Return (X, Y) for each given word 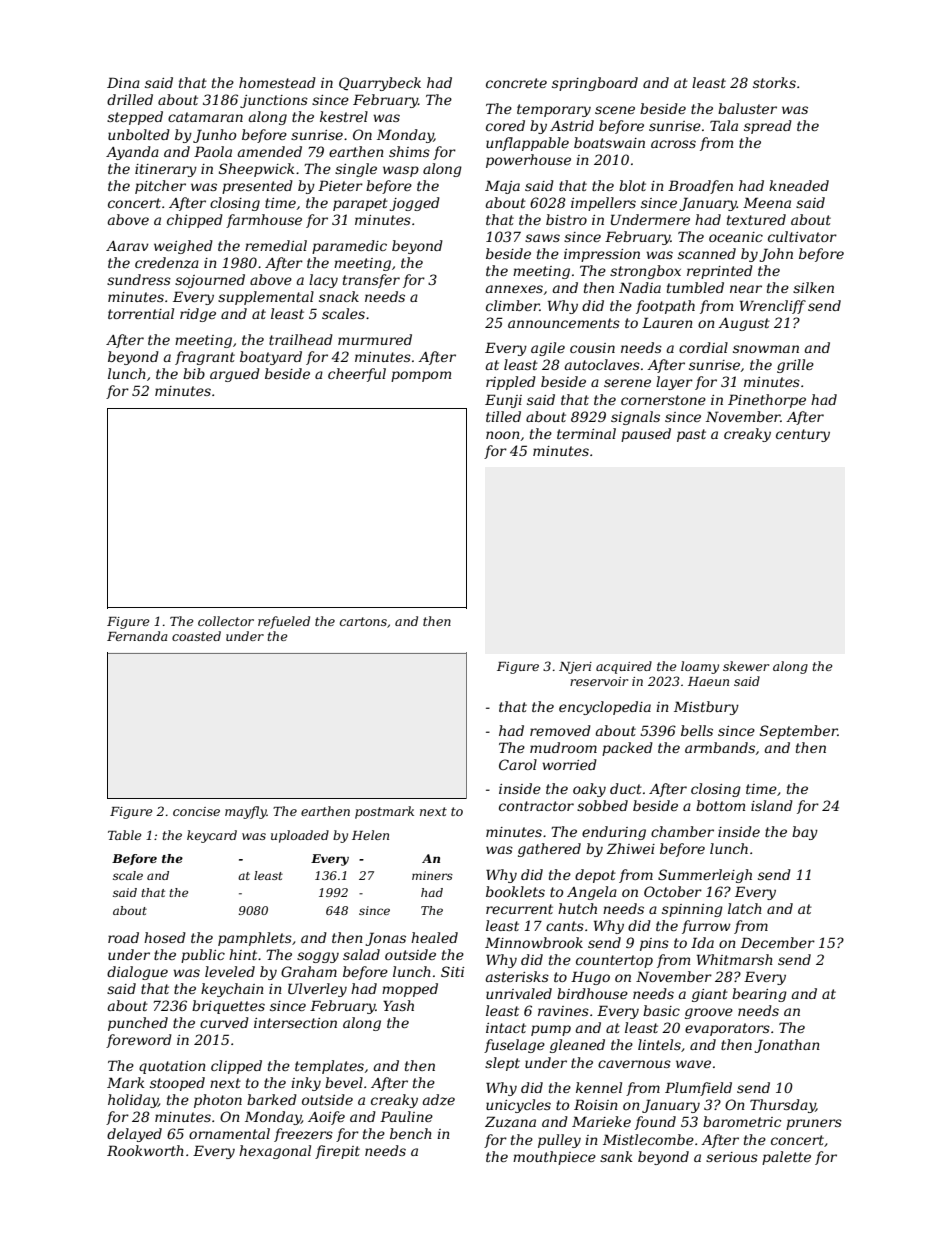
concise (196, 811)
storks (774, 82)
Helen (370, 835)
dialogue (137, 973)
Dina (123, 82)
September (799, 732)
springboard (595, 84)
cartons (363, 621)
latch (745, 908)
